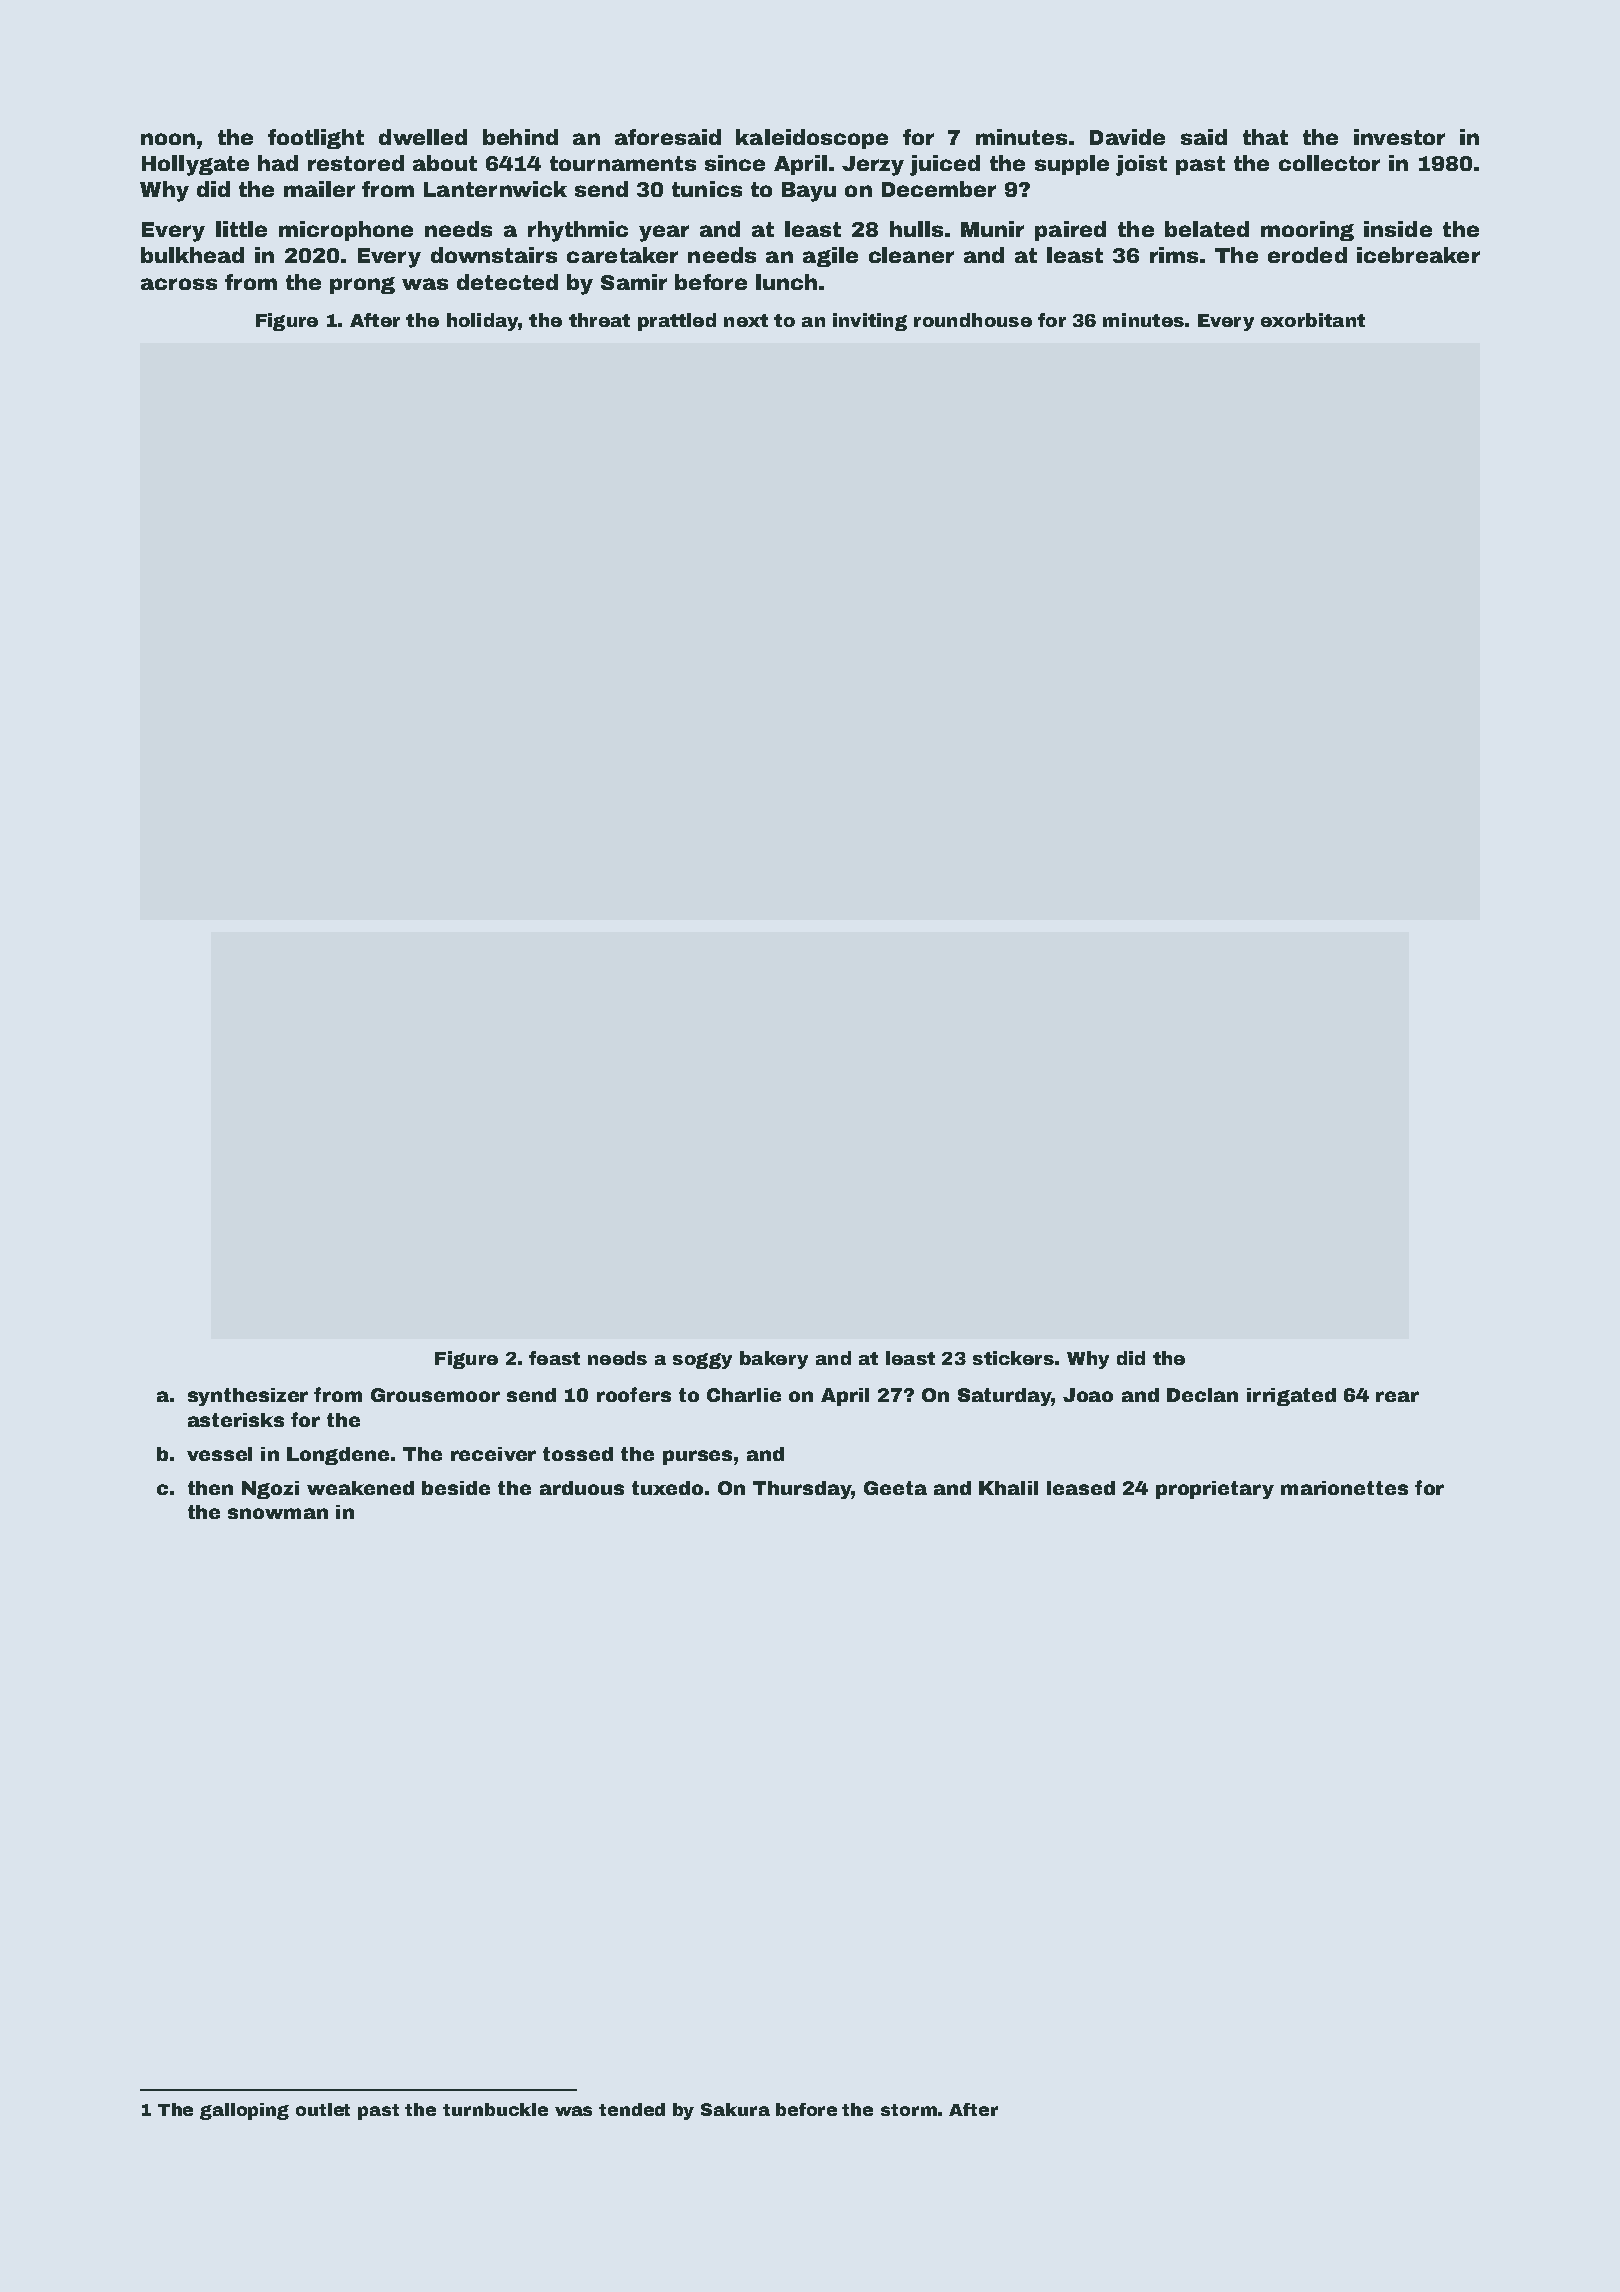  I want to click on inviting, so click(870, 322).
